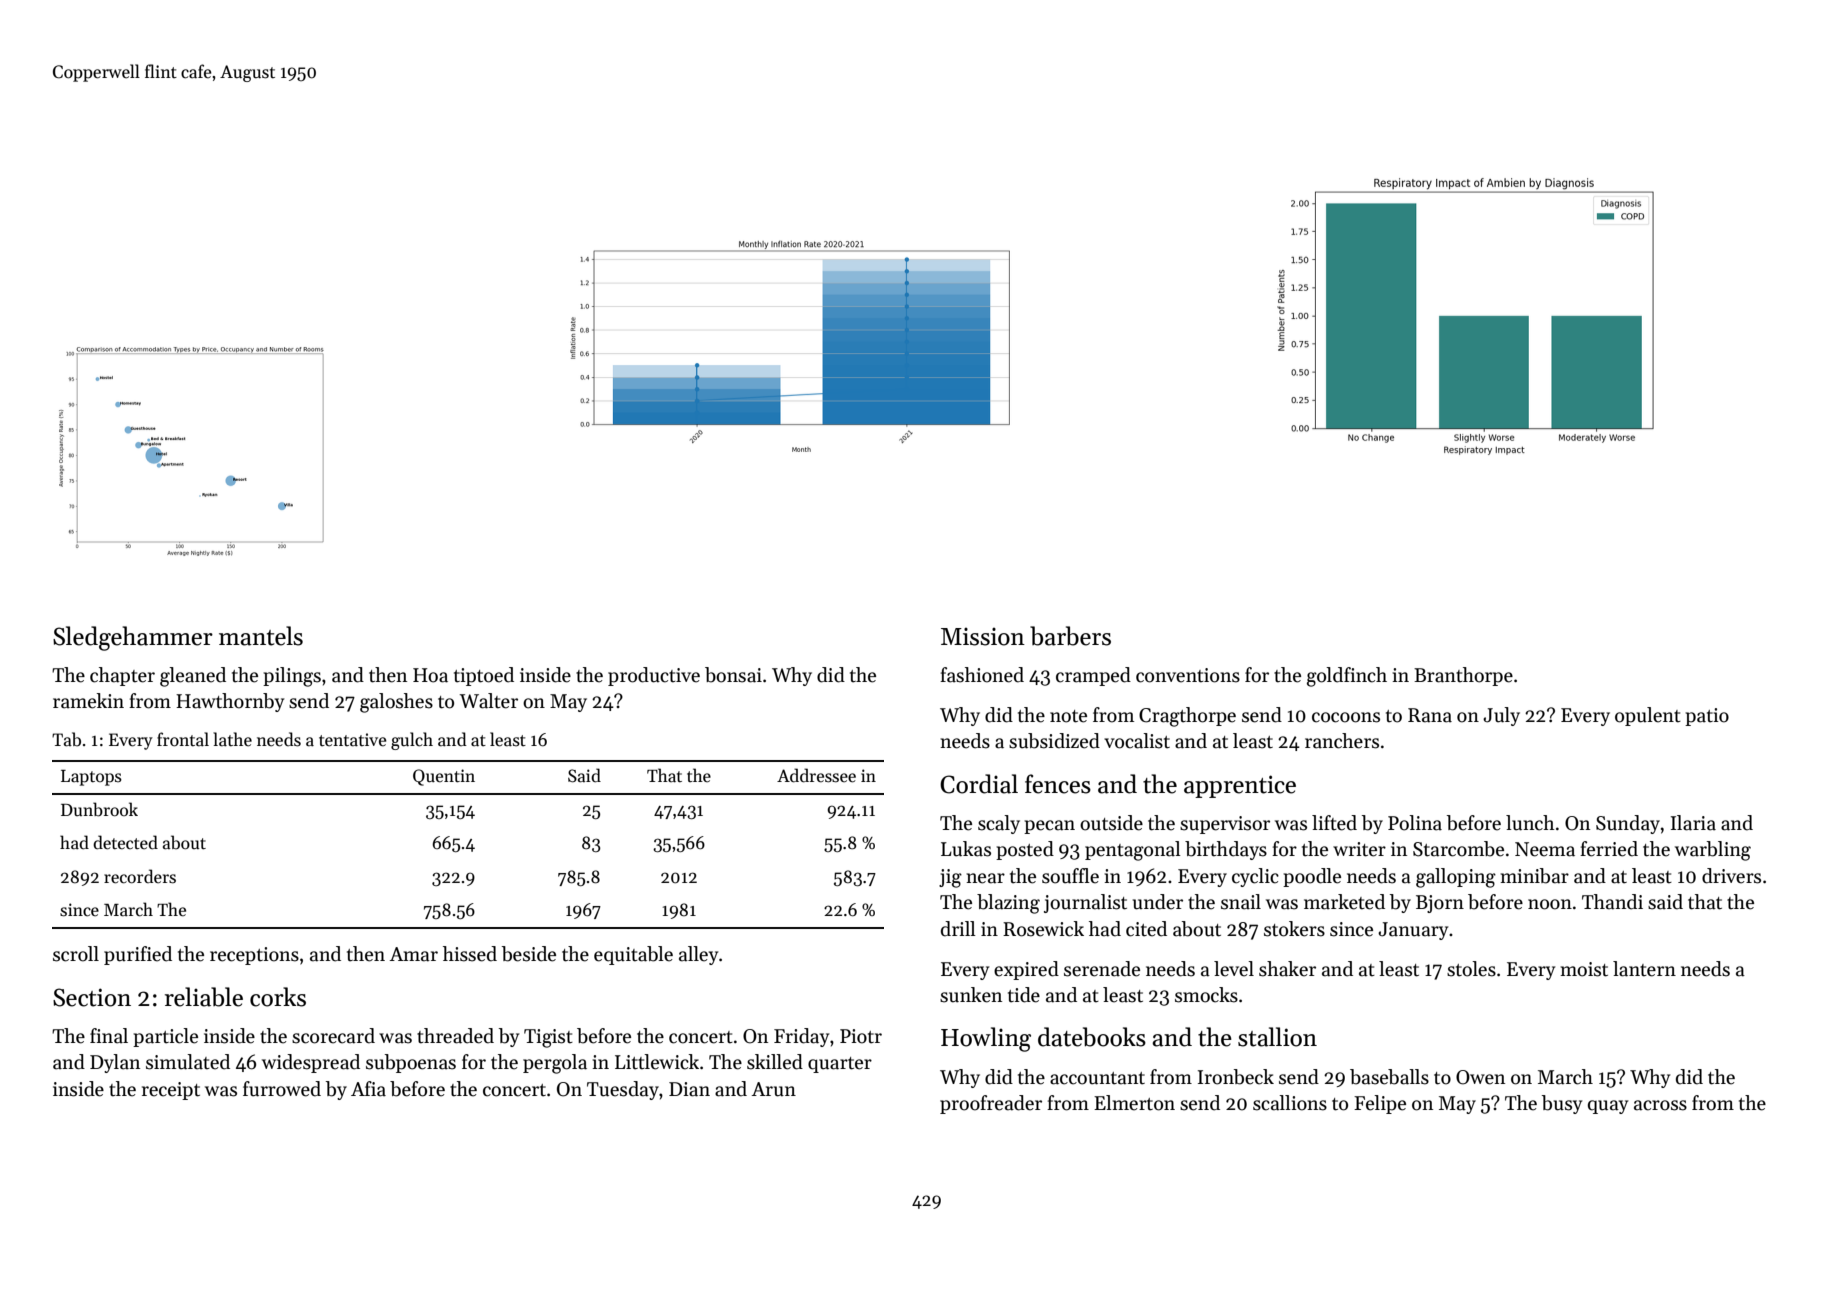 This document has height=1289, width=1824. I want to click on gleaned, so click(193, 677).
